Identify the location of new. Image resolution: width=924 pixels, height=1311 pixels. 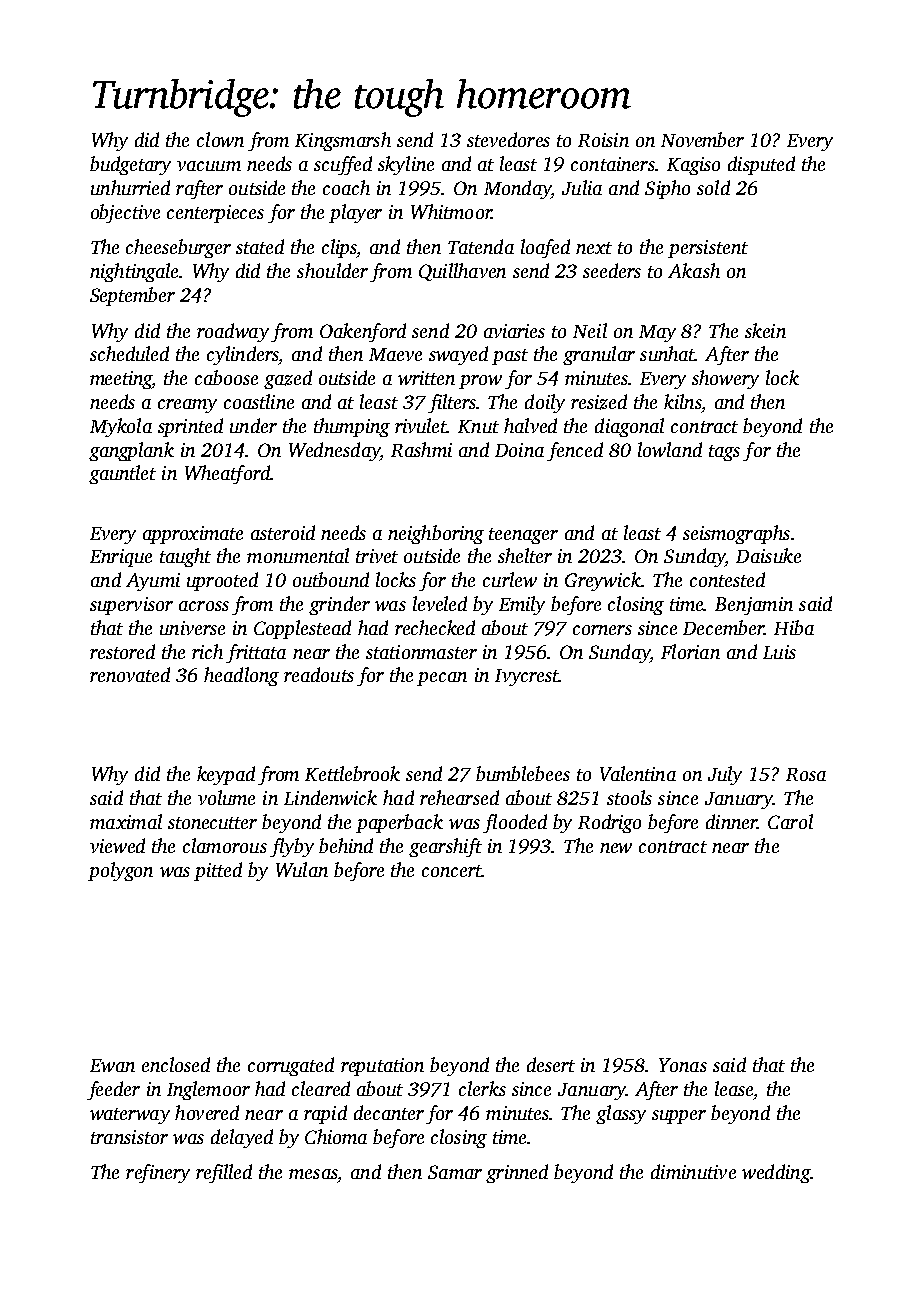
(616, 848).
